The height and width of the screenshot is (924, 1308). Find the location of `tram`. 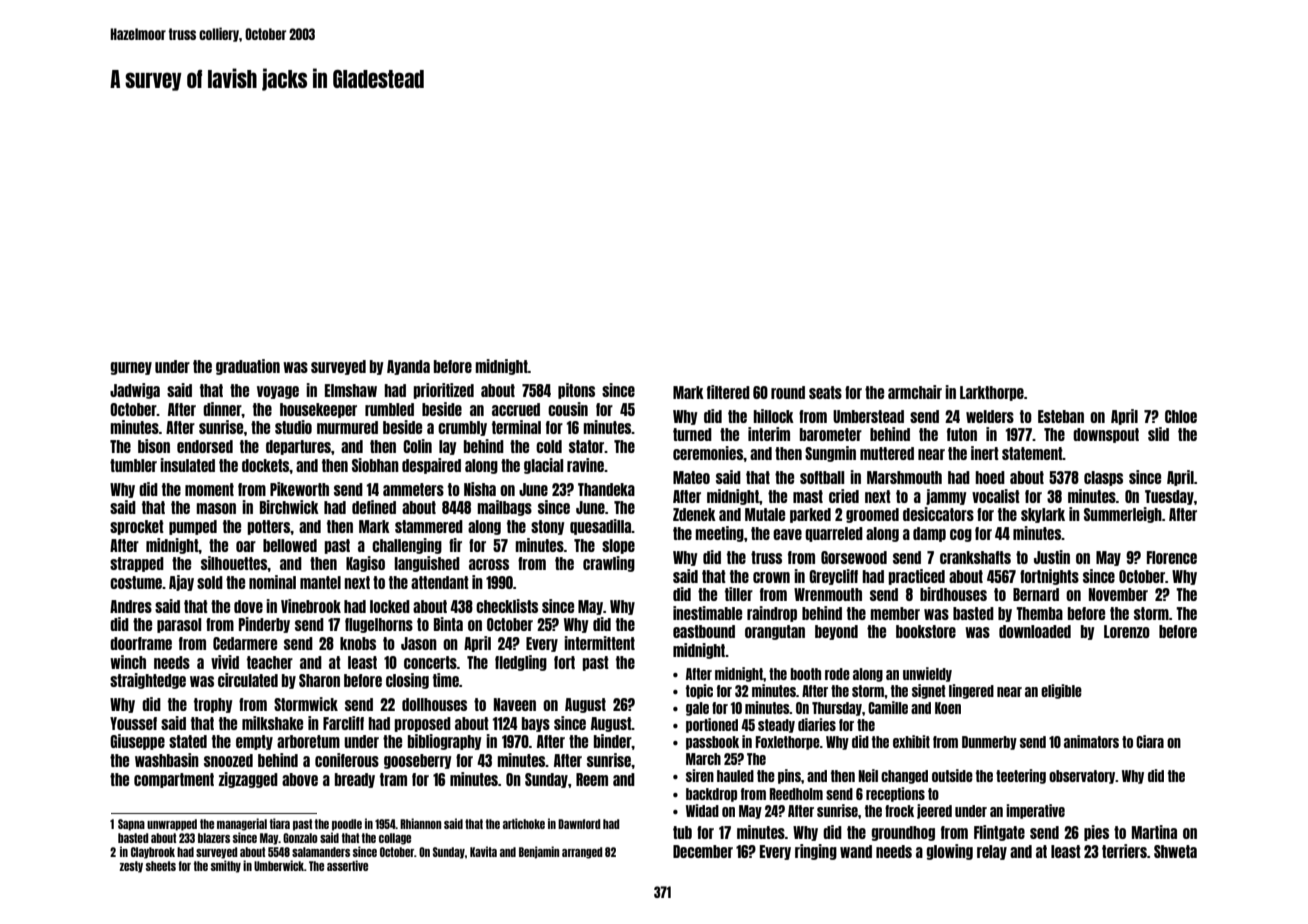

tram is located at coordinates (393, 779).
